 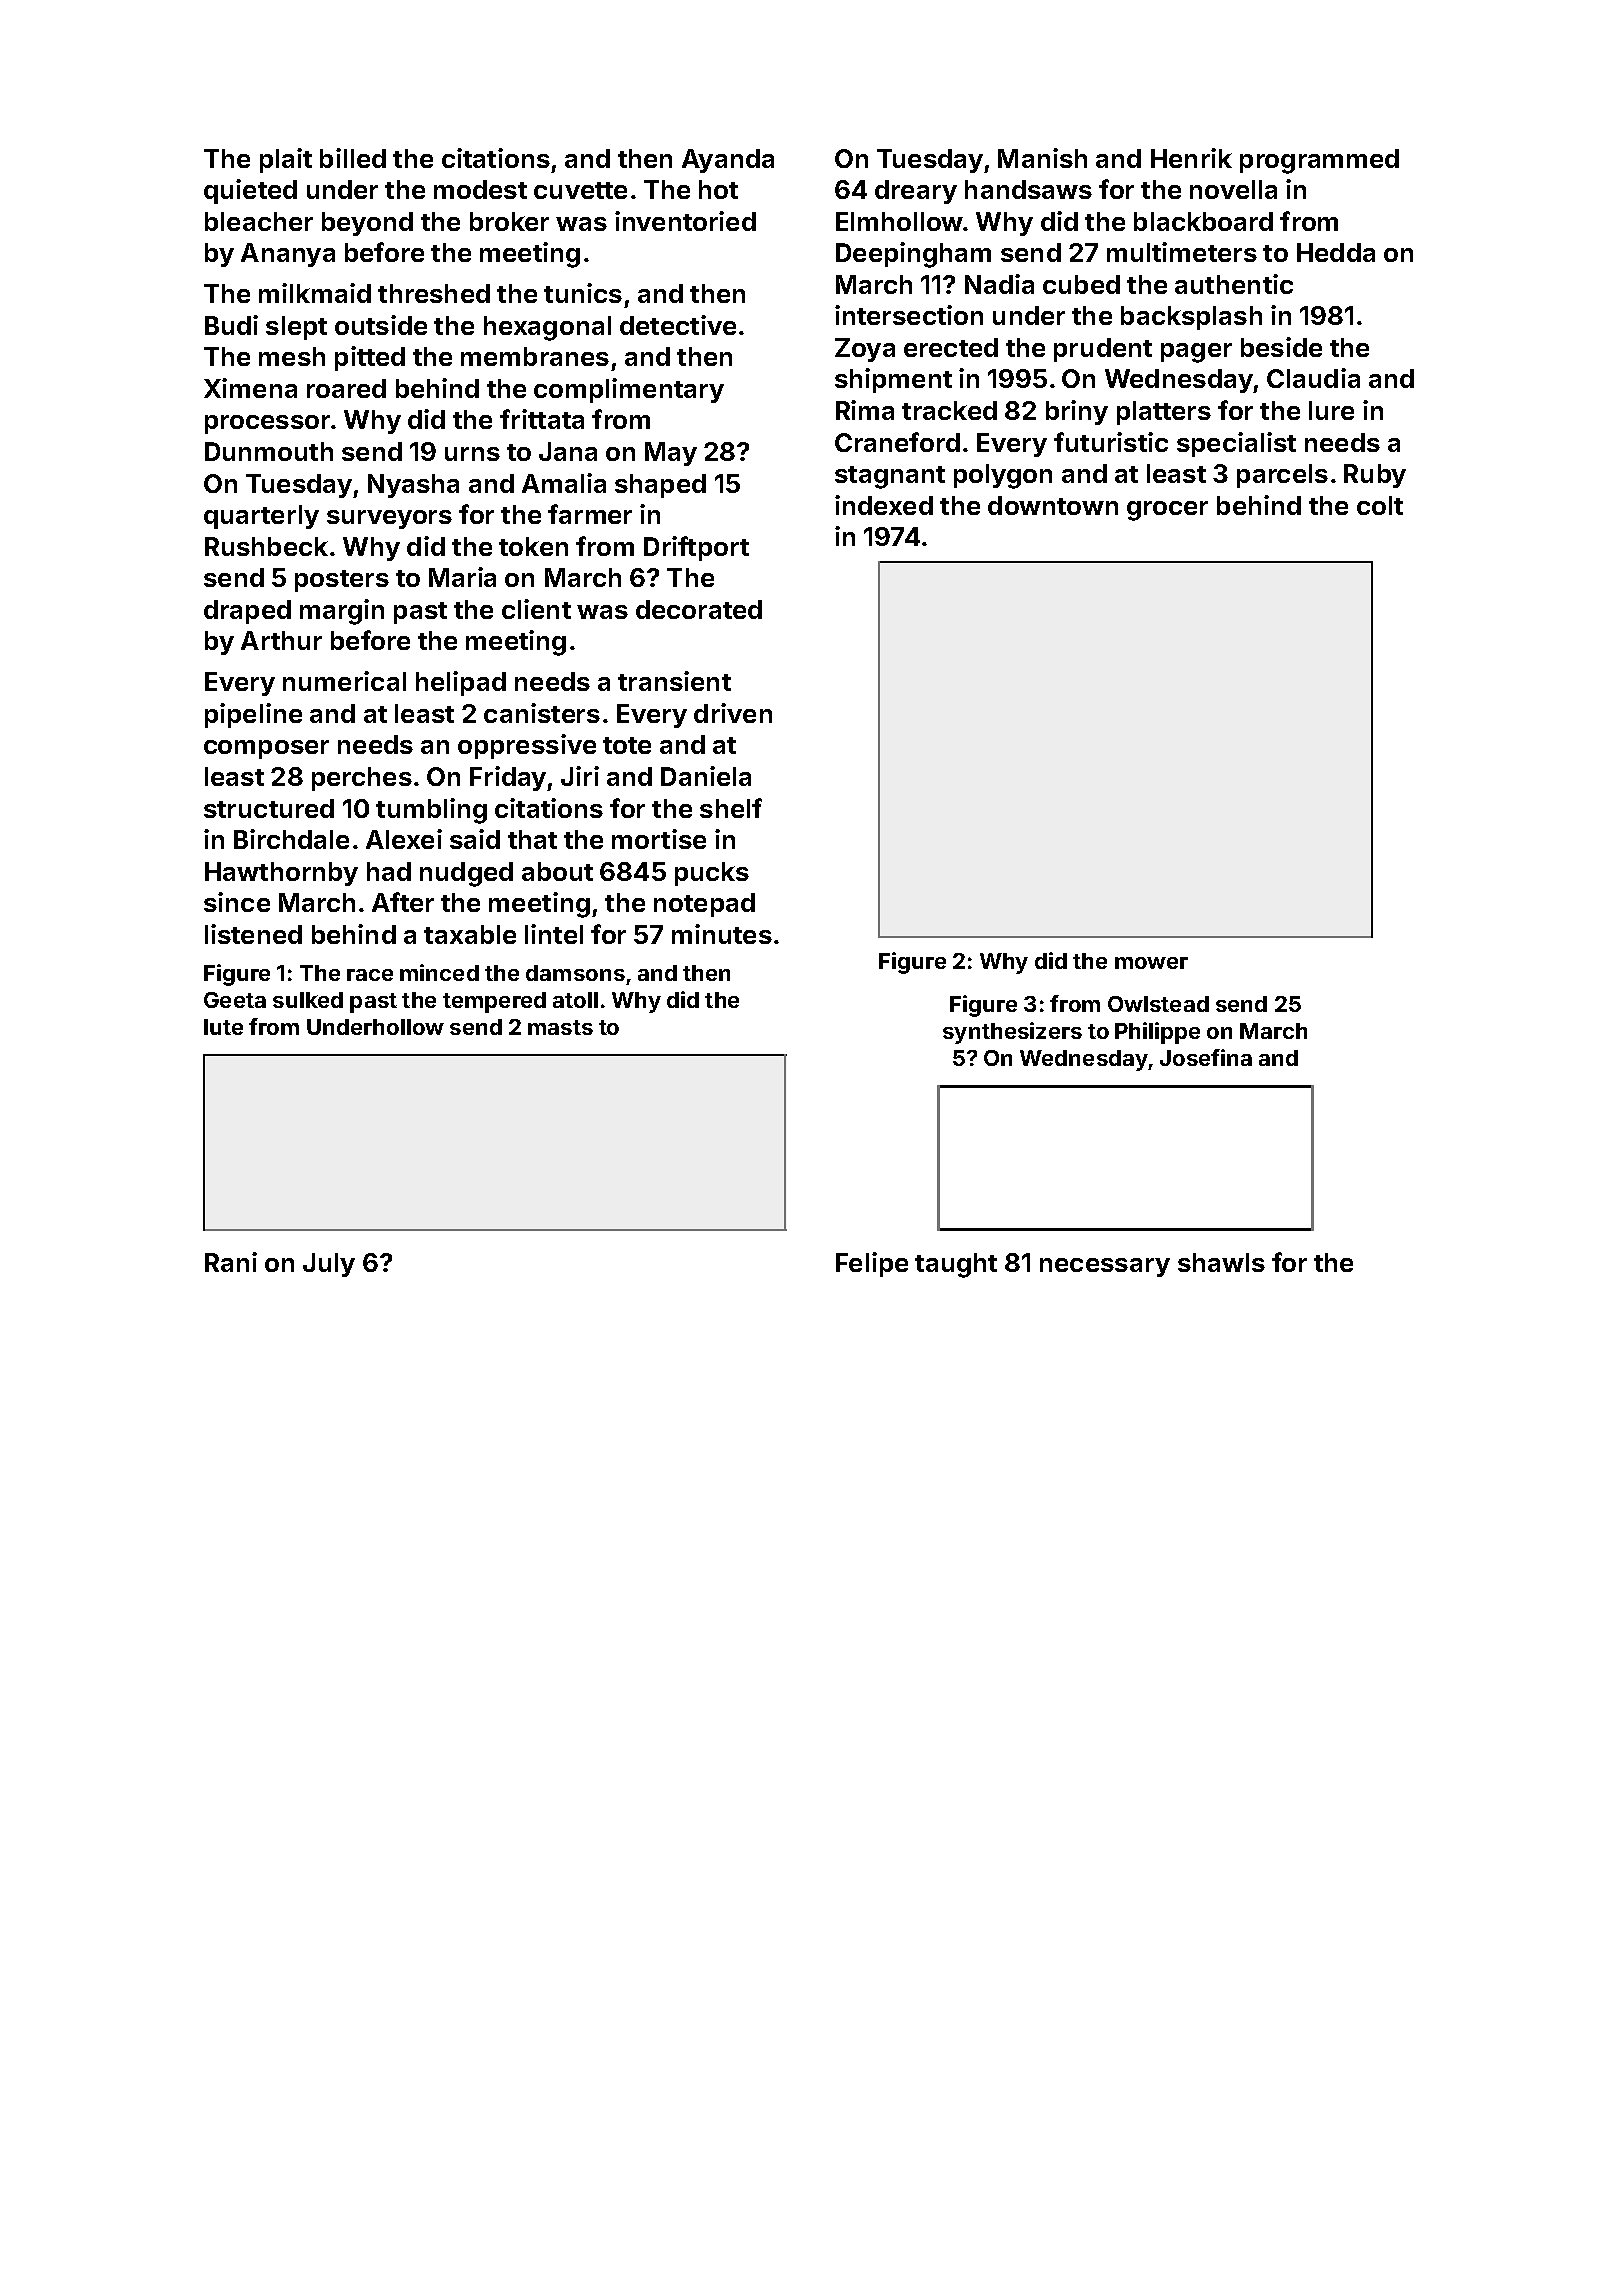 What do you see at coordinates (1191, 158) in the page?
I see `Henrik` at bounding box center [1191, 158].
